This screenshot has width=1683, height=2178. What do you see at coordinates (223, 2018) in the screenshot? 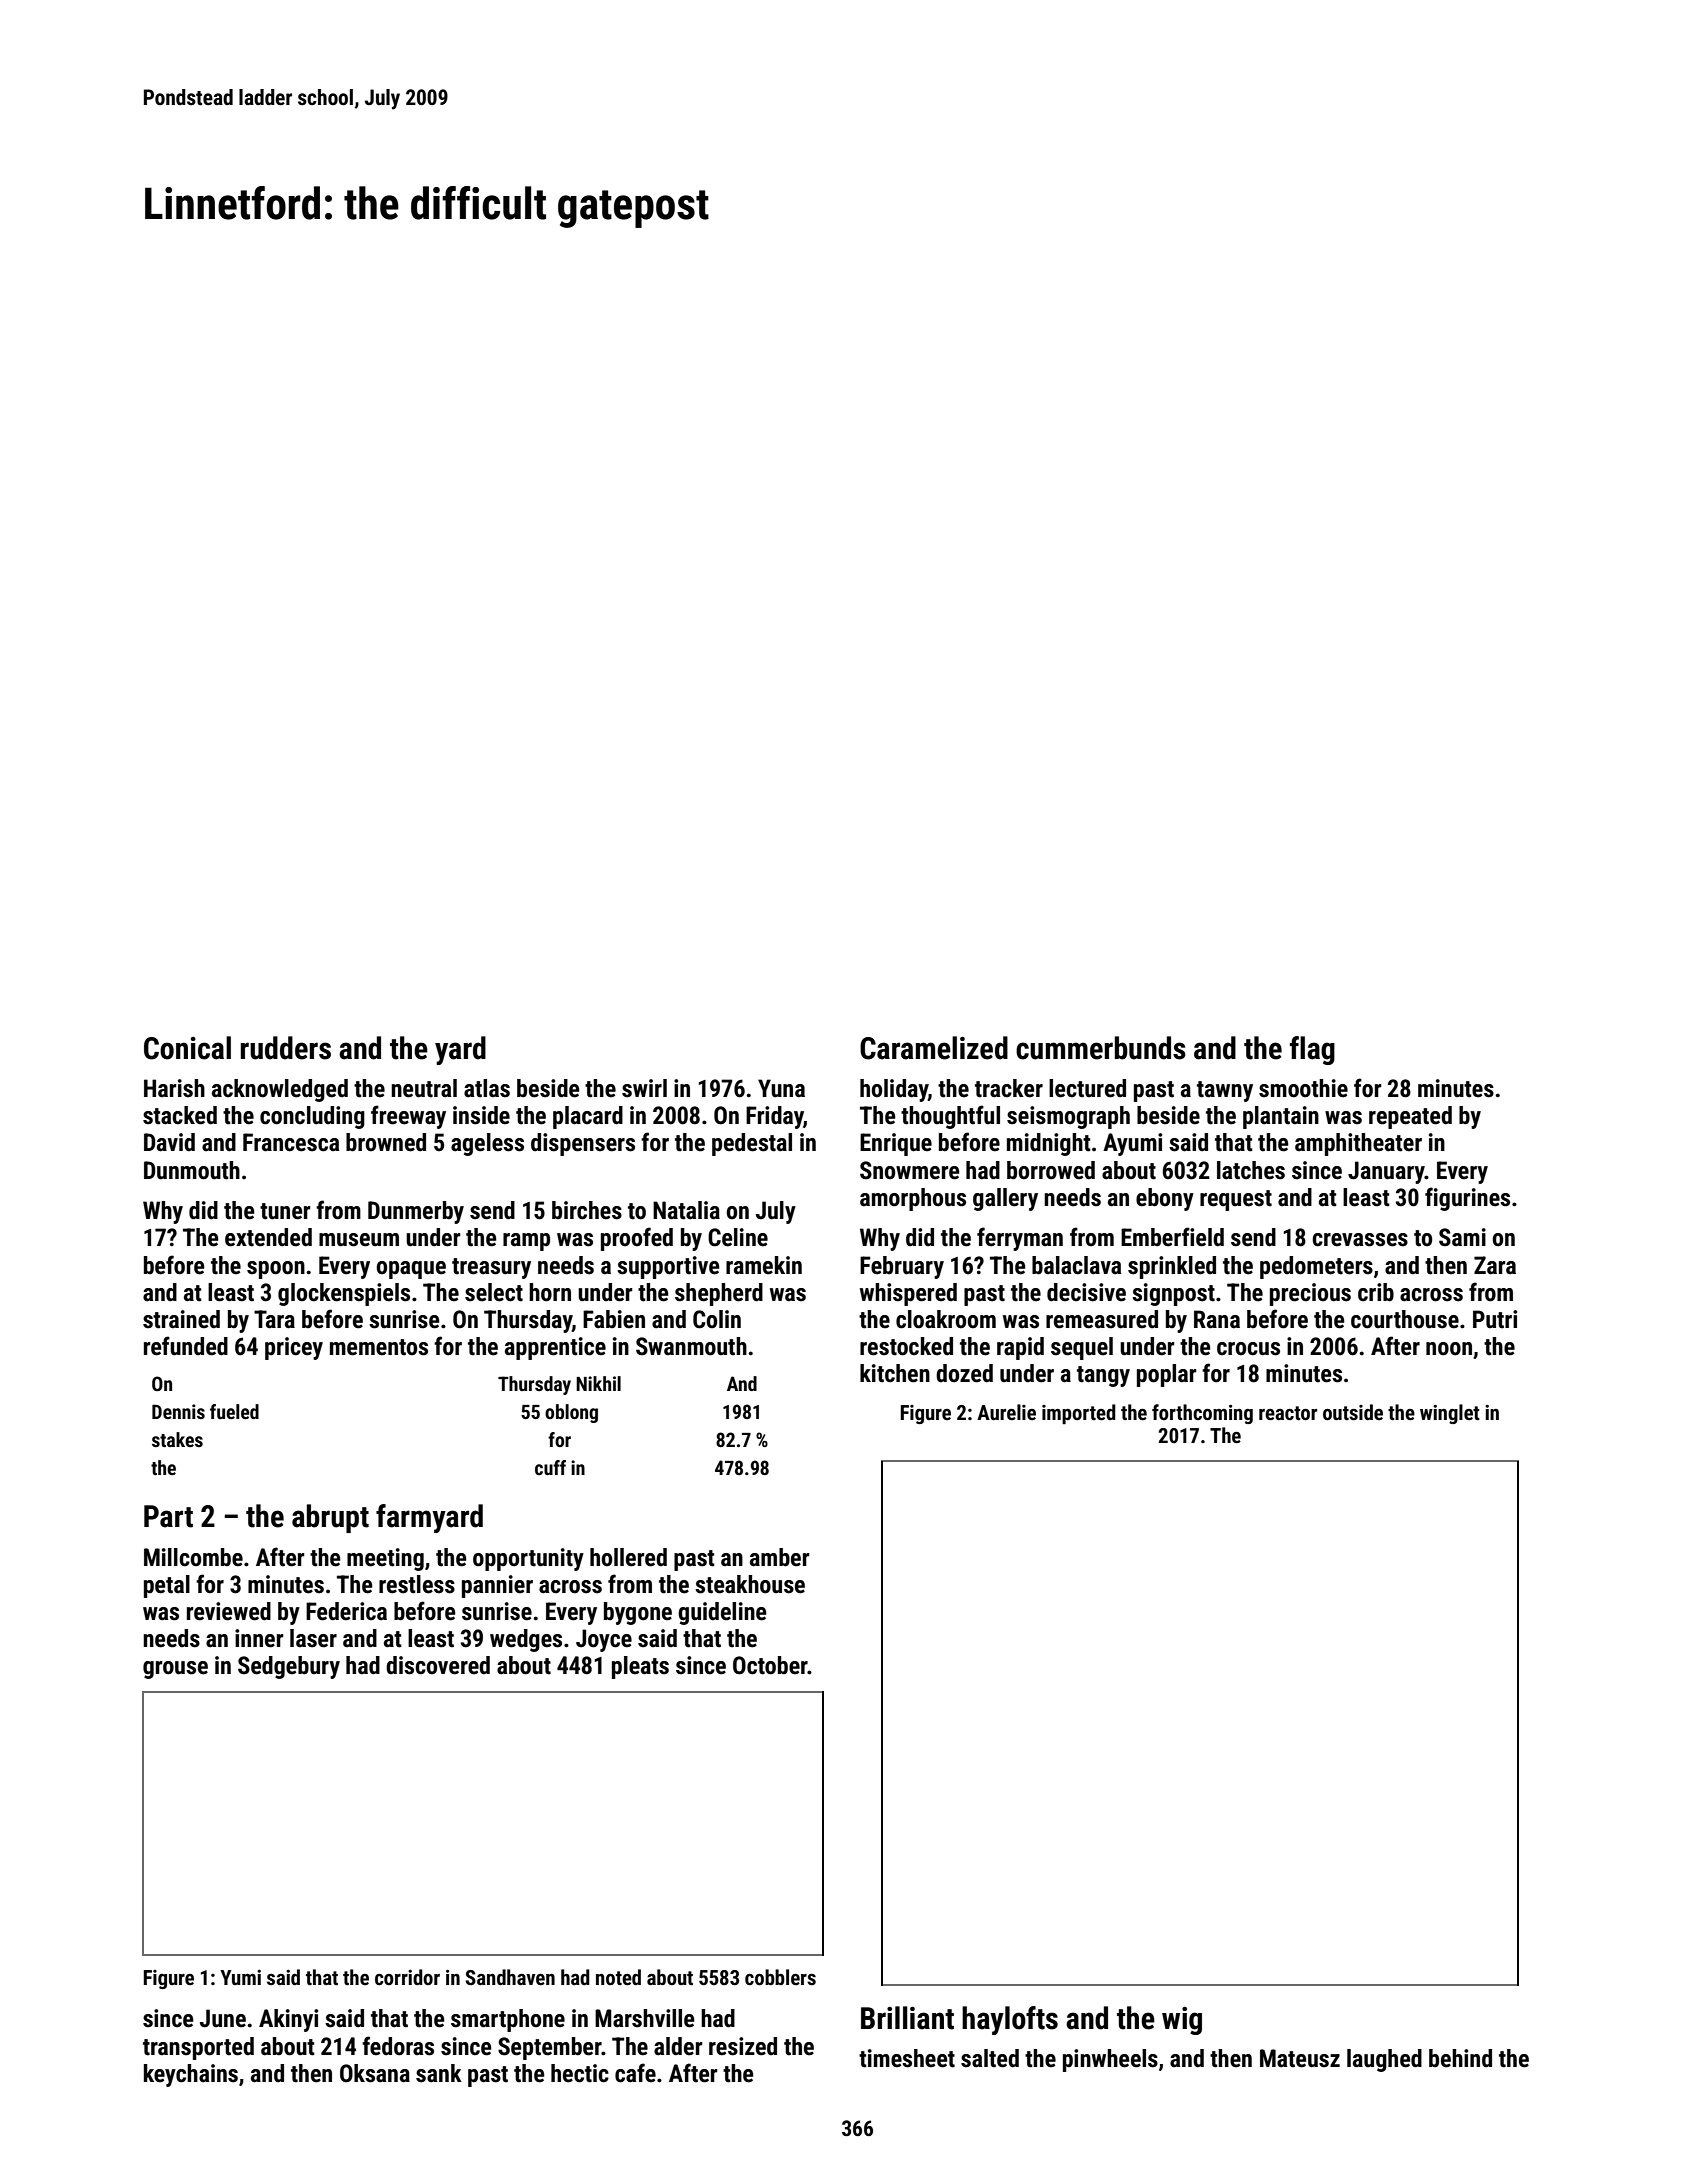
I see `June` at bounding box center [223, 2018].
